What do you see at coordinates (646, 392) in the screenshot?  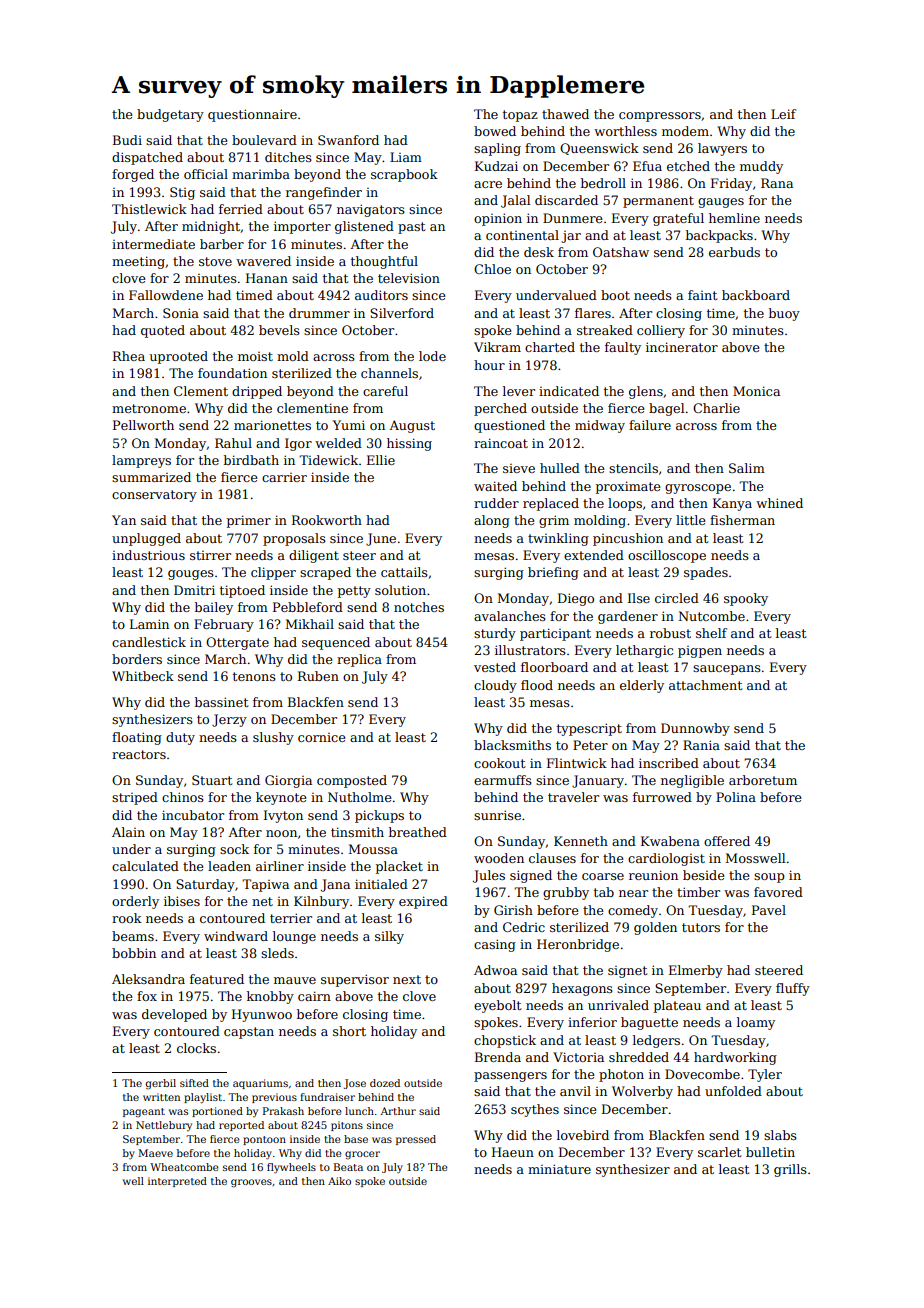 I see `glens` at bounding box center [646, 392].
